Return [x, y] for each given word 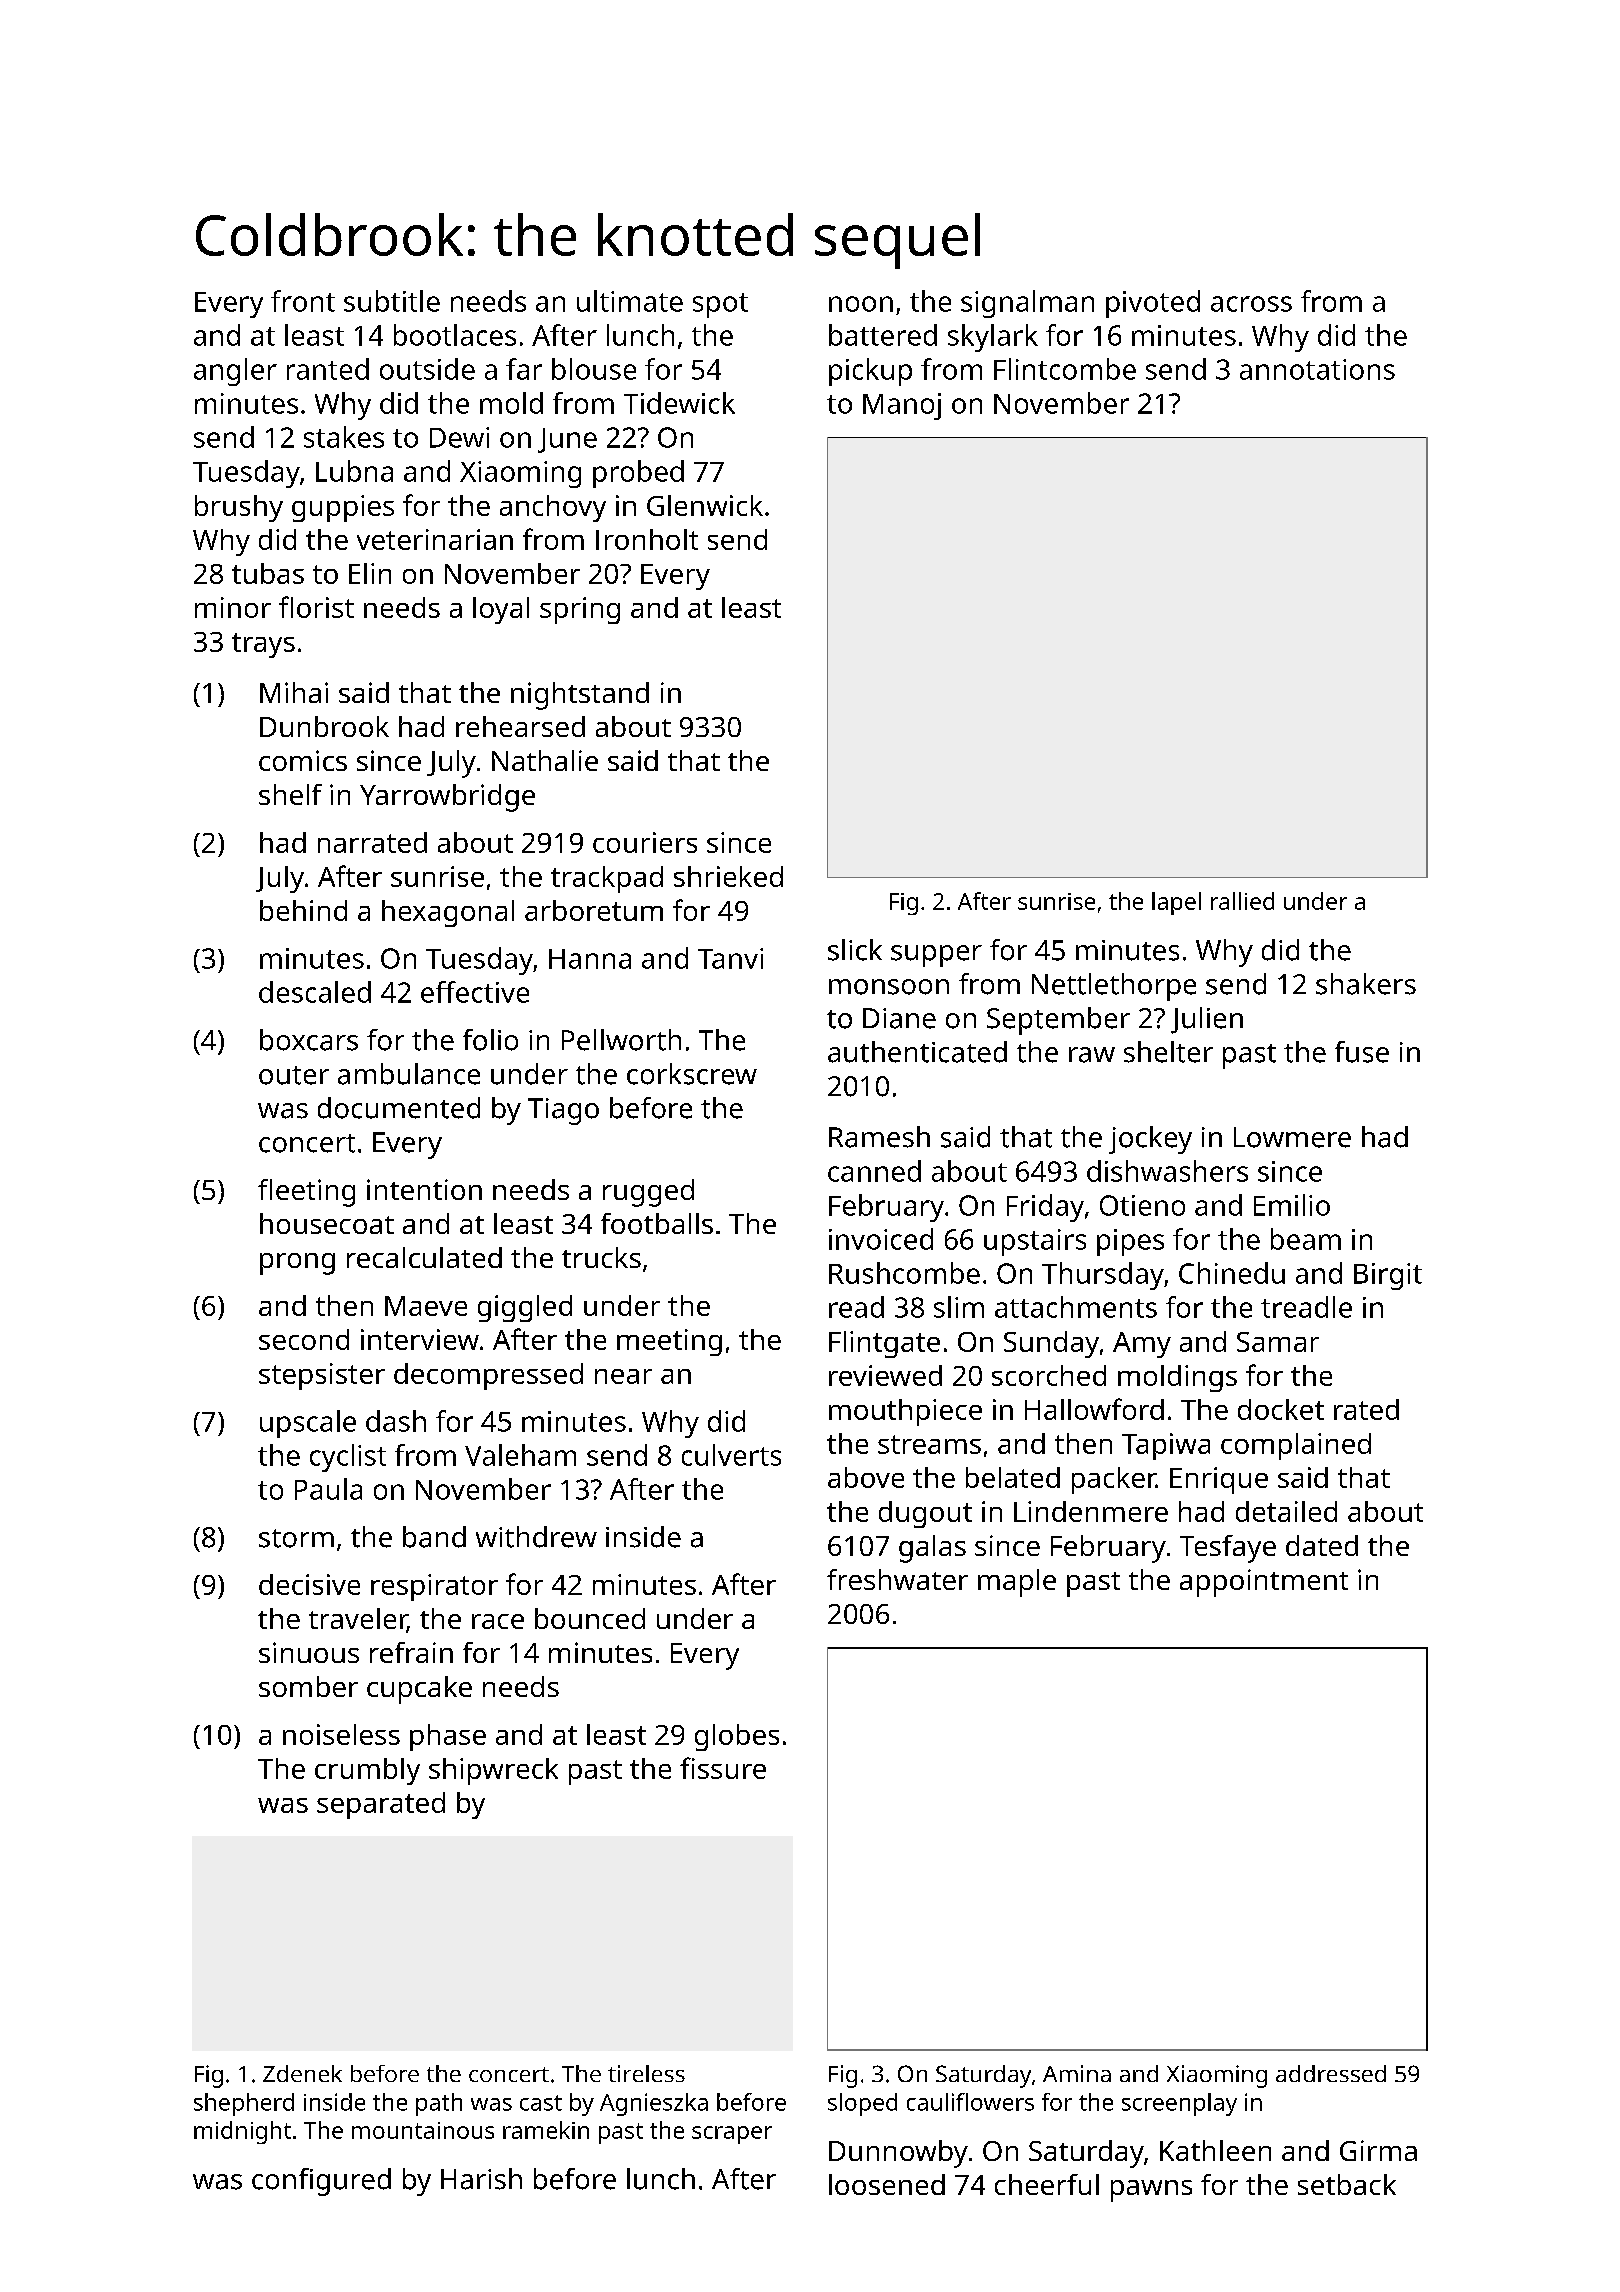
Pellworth [621, 1040]
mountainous [423, 2130]
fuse [1362, 1052]
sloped [862, 2104]
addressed [1331, 2073]
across [1251, 304]
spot [720, 305]
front [303, 301]
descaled [315, 992]
